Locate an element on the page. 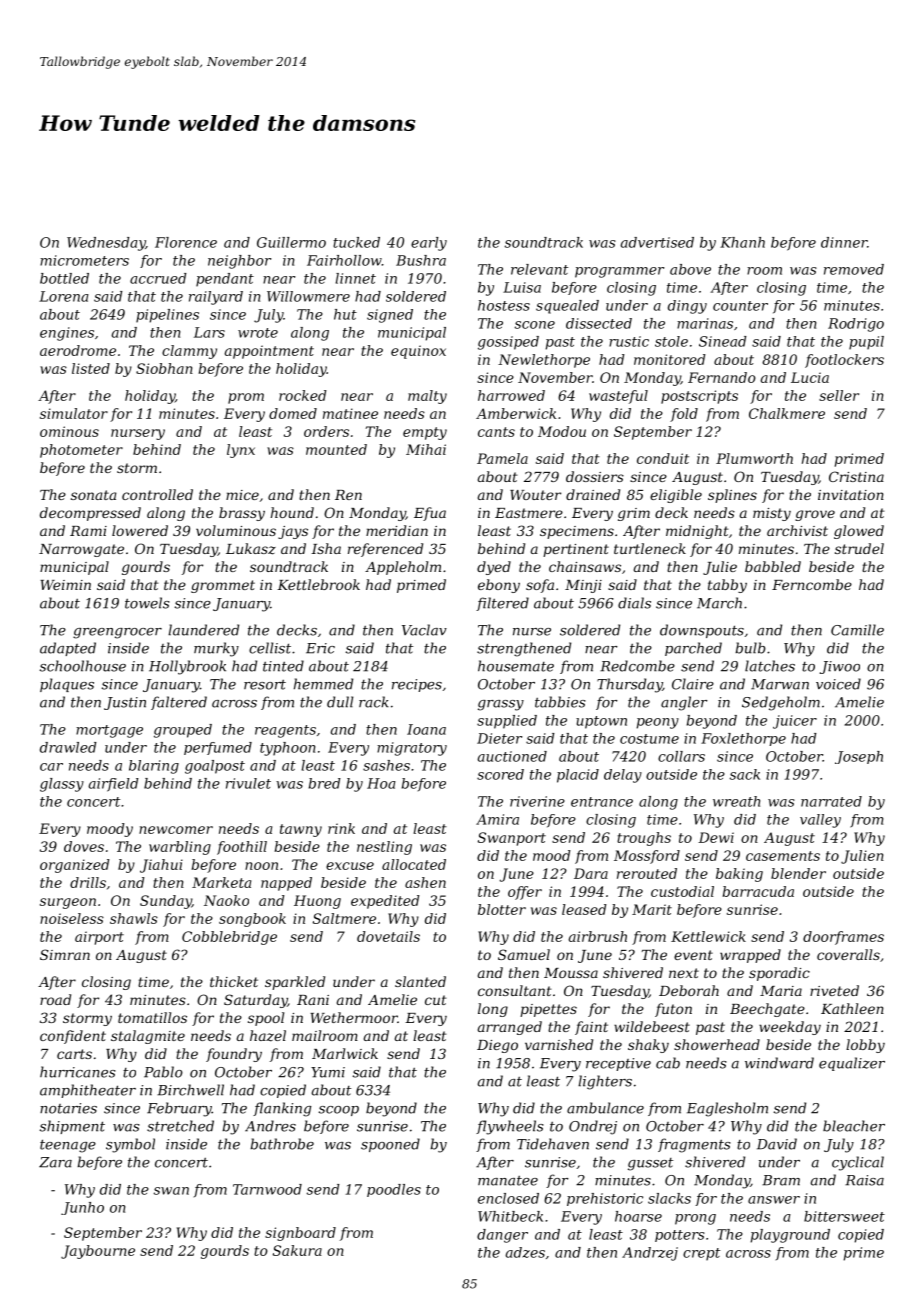  adapted is located at coordinates (68, 649).
